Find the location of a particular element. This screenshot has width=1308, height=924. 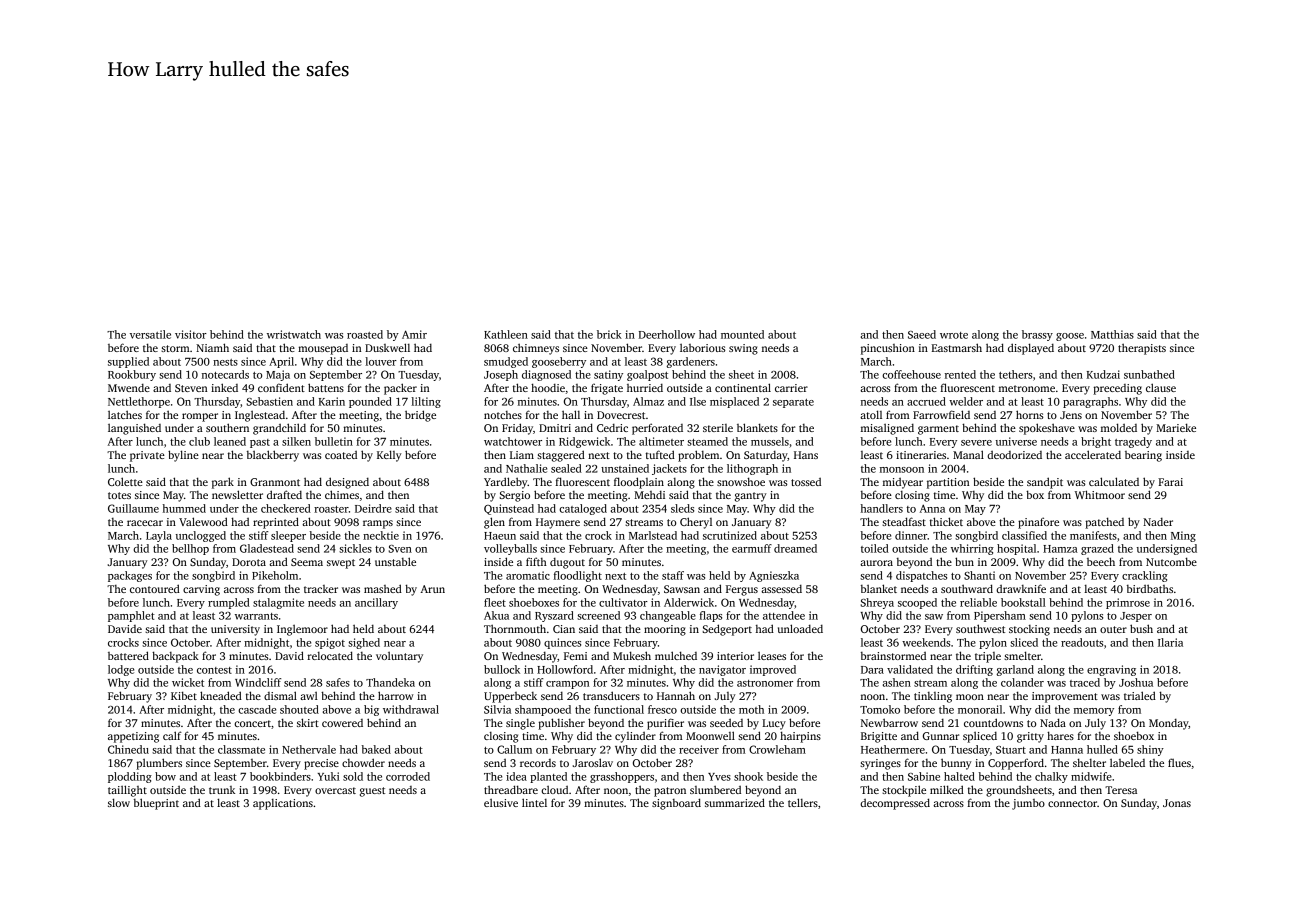

Saeed is located at coordinates (922, 334).
